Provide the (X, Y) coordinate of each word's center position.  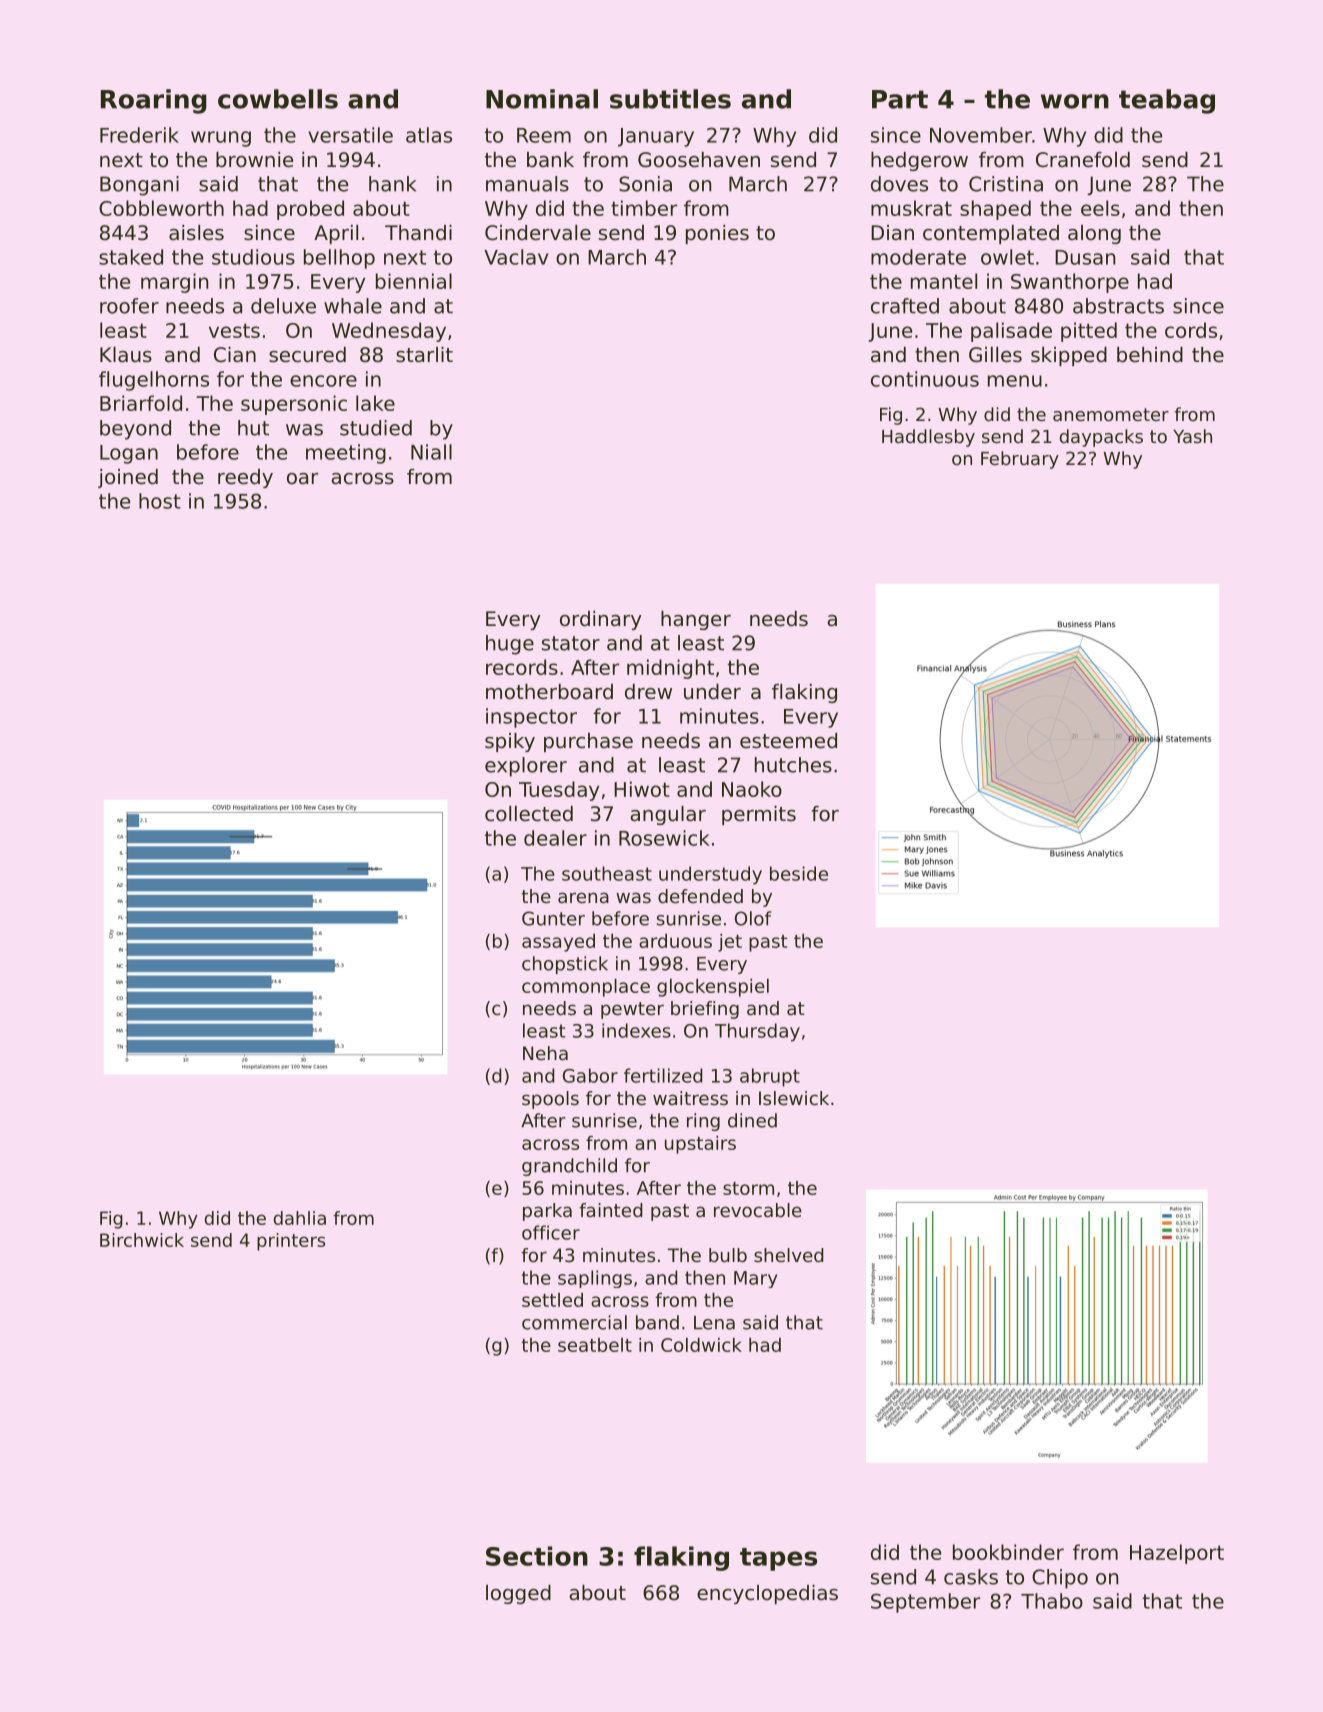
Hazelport (1177, 1554)
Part (900, 99)
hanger (696, 620)
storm (748, 1188)
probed (310, 210)
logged (518, 1594)
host (160, 501)
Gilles (995, 355)
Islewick (794, 1098)
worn (1075, 101)
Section (537, 1556)
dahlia (300, 1218)
